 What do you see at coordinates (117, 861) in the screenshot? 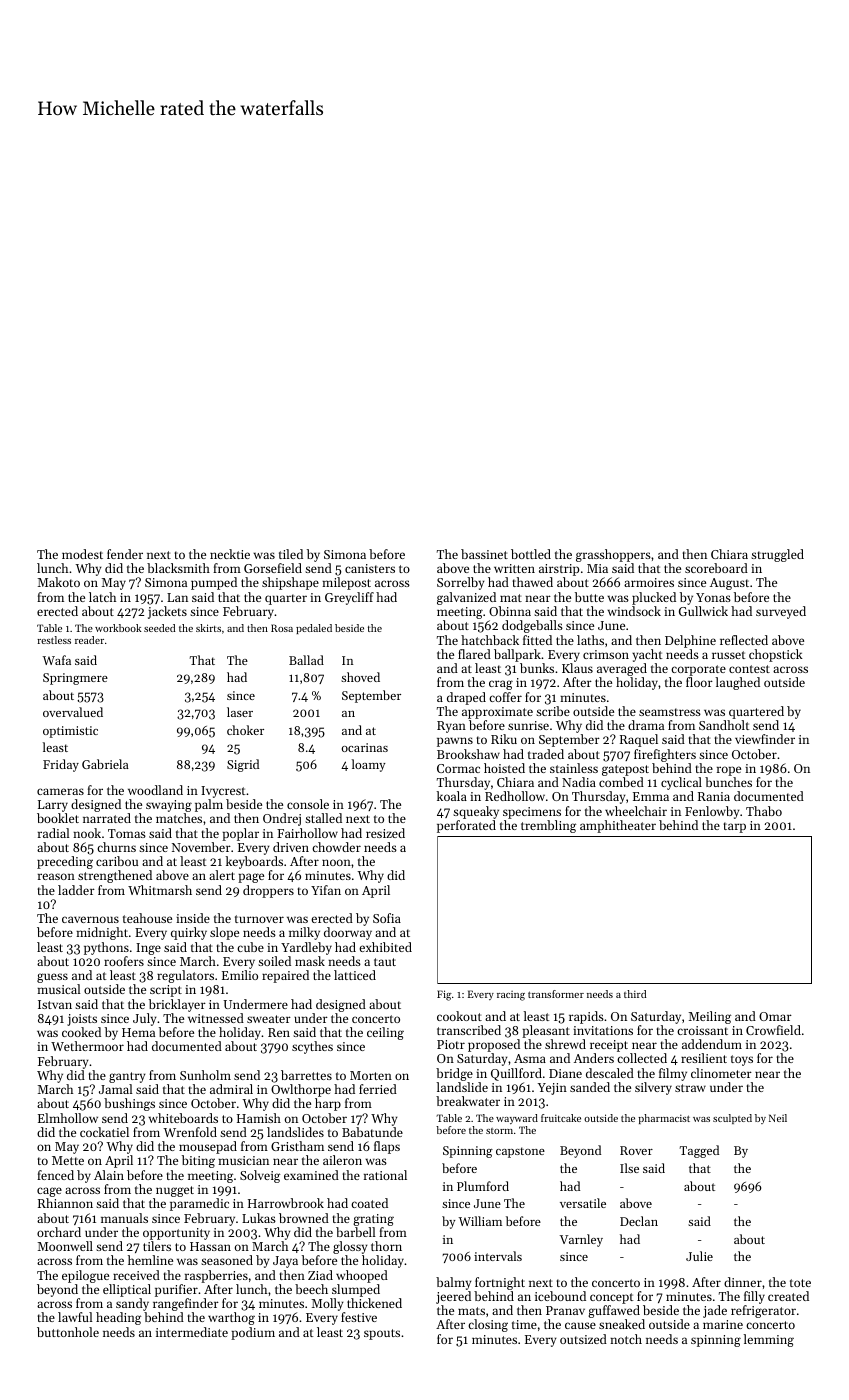
I see `caribou` at bounding box center [117, 861].
